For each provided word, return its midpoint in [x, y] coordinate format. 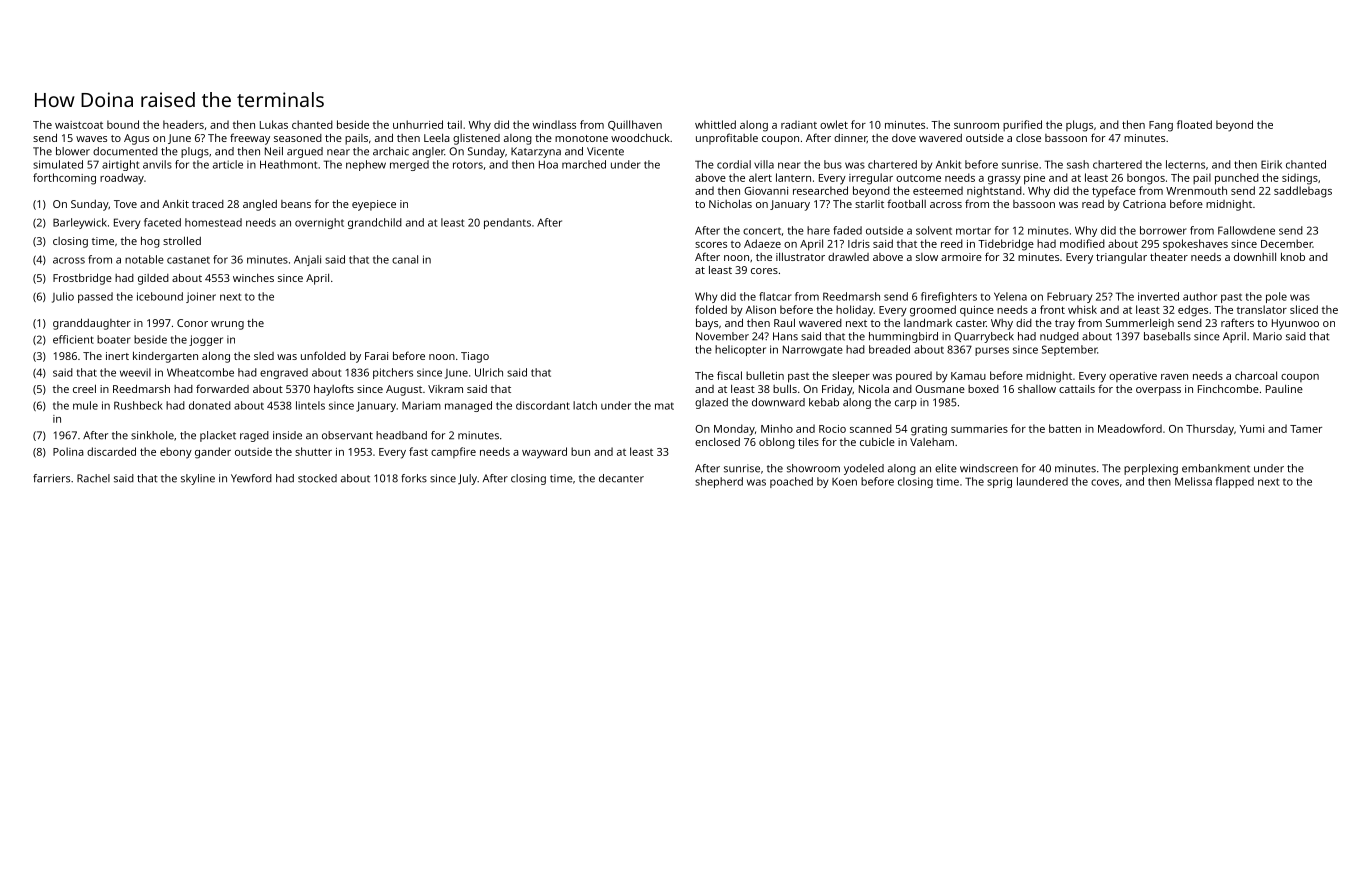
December [1287, 243]
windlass [554, 124]
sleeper [851, 377]
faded [847, 230]
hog [150, 242]
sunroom [976, 126]
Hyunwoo [1295, 324]
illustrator [800, 256]
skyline [198, 479]
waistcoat [79, 125]
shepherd [719, 482]
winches [253, 278]
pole [1276, 297]
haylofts [334, 390]
